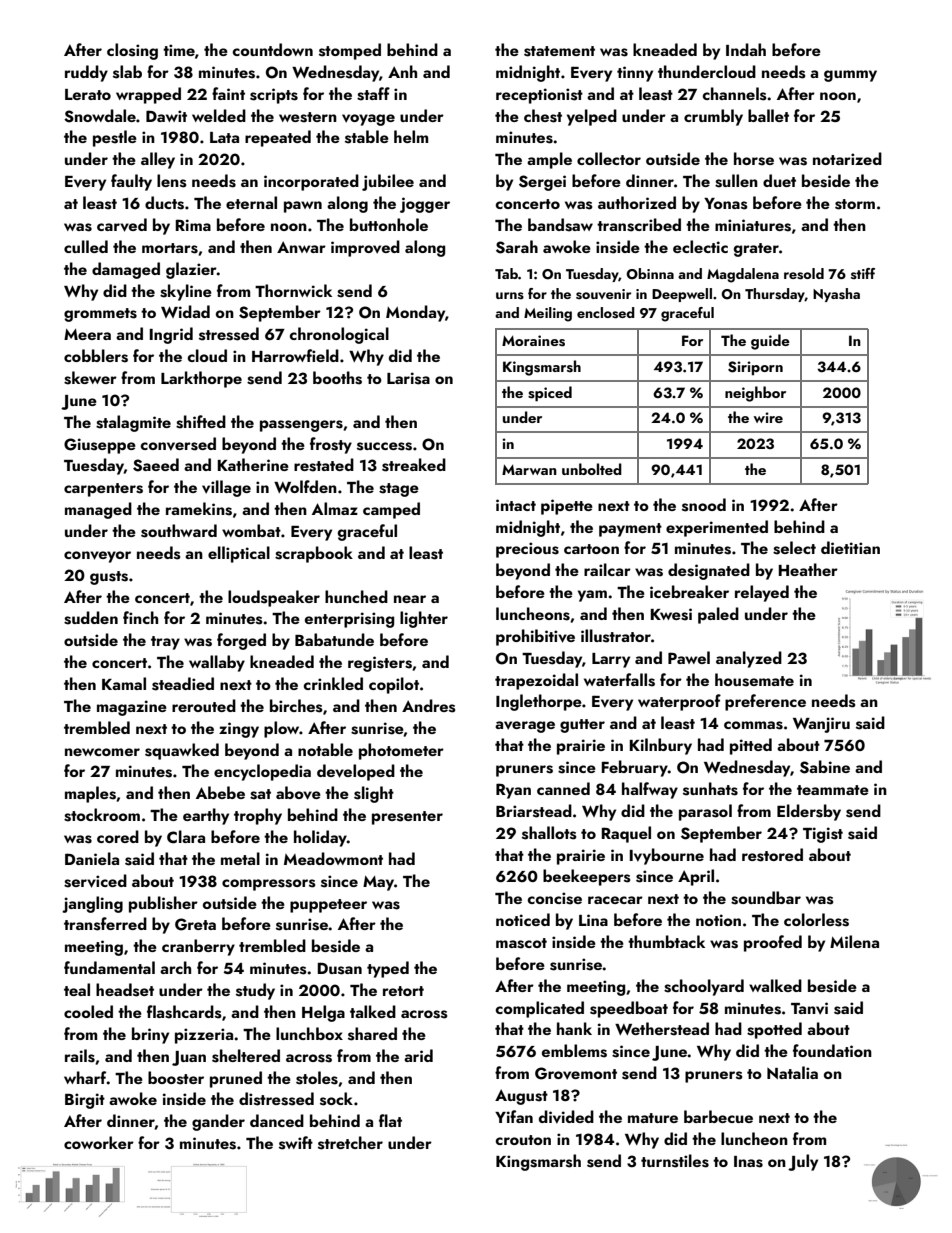 This screenshot has width=952, height=1233. What do you see at coordinates (517, 247) in the screenshot?
I see `Sarah` at bounding box center [517, 247].
